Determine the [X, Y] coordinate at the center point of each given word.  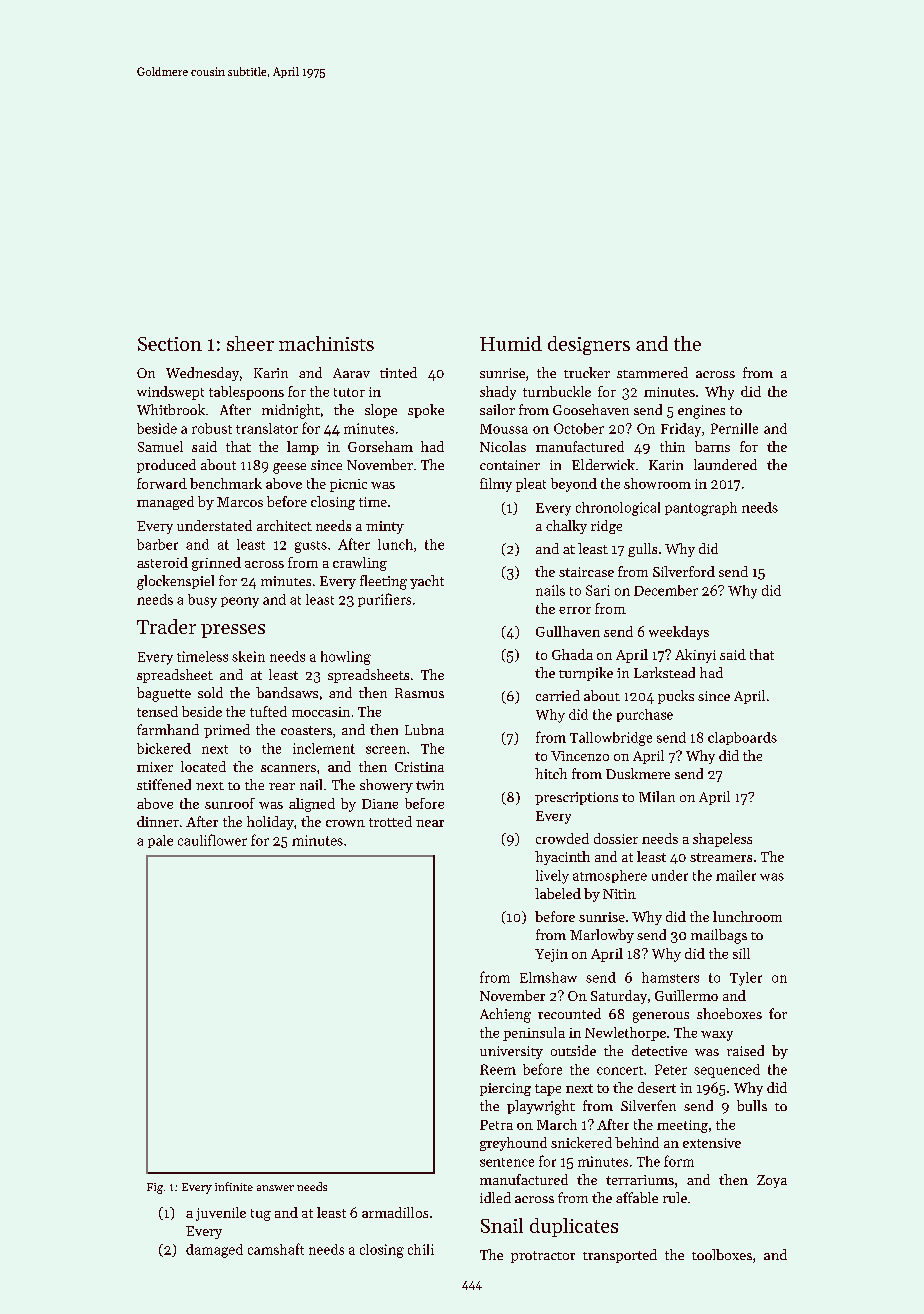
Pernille [734, 428]
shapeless [722, 840]
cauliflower [212, 840]
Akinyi [695, 656]
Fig [155, 1188]
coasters [306, 730]
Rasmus [419, 693]
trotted [390, 821]
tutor [349, 392]
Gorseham [380, 446]
